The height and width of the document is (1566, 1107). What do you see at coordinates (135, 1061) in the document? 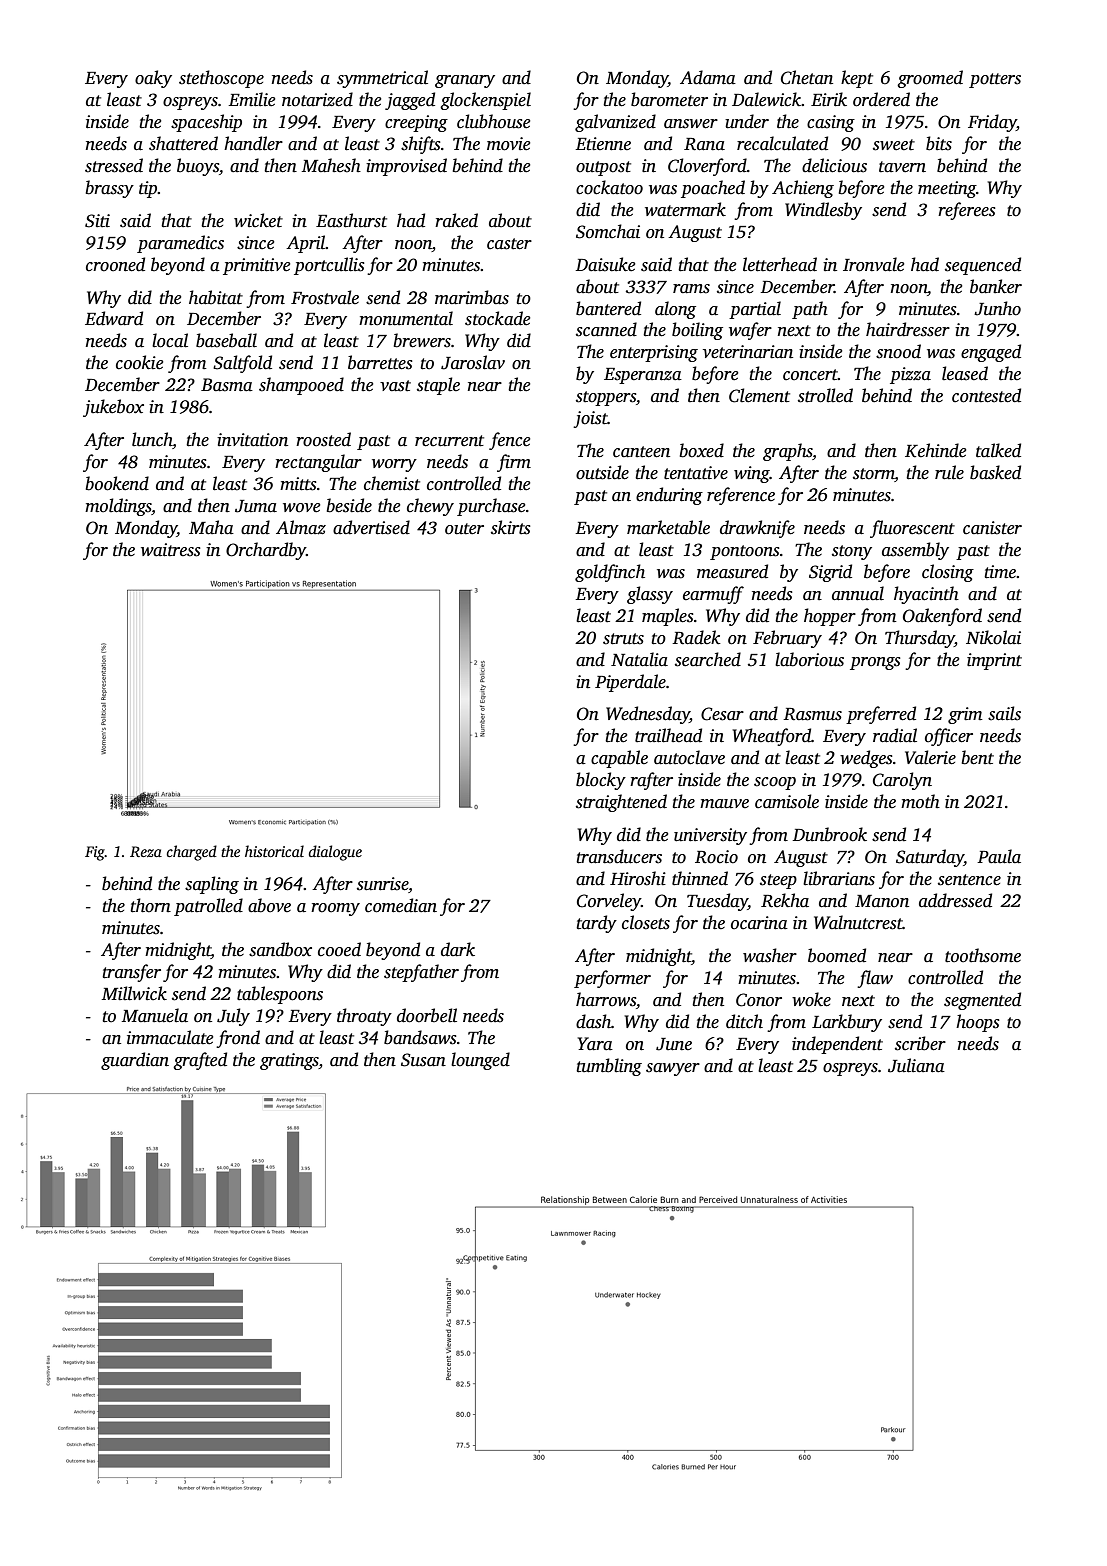
I see `guardian` at bounding box center [135, 1061].
